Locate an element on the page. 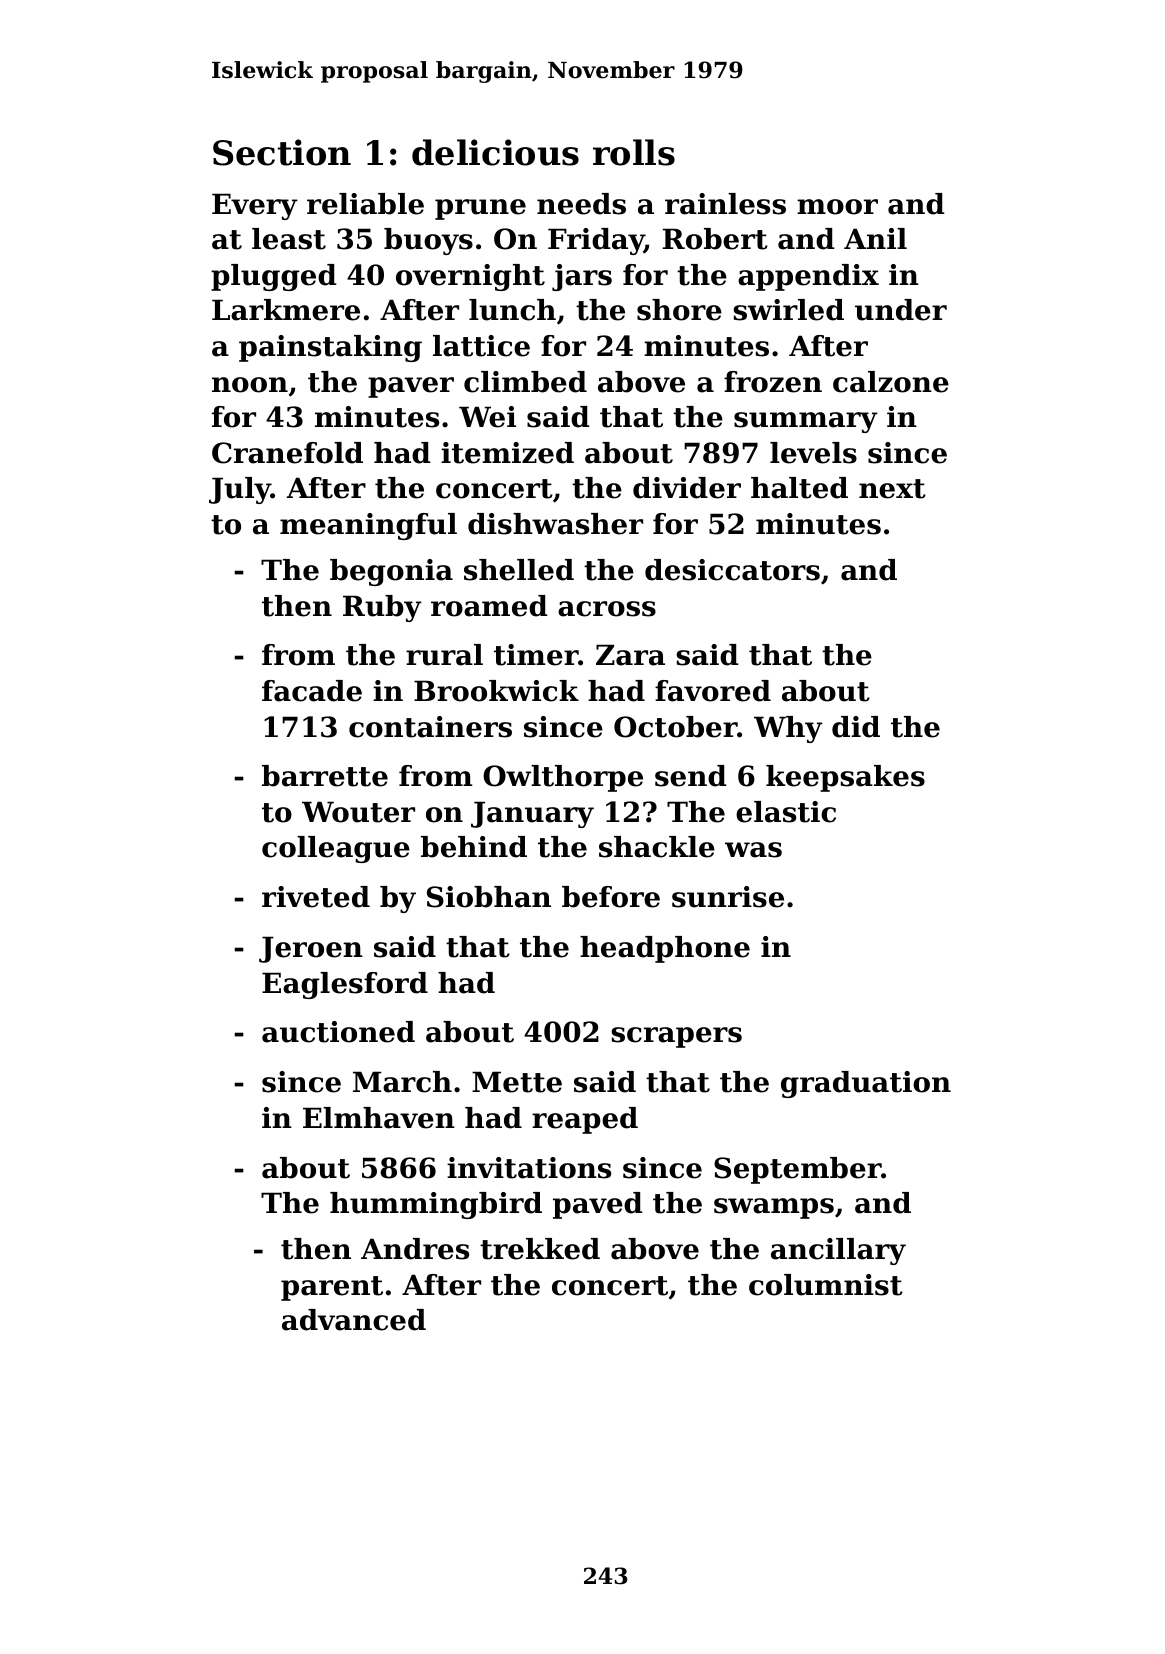 This document has height=1654, width=1165. Andres is located at coordinates (415, 1249).
